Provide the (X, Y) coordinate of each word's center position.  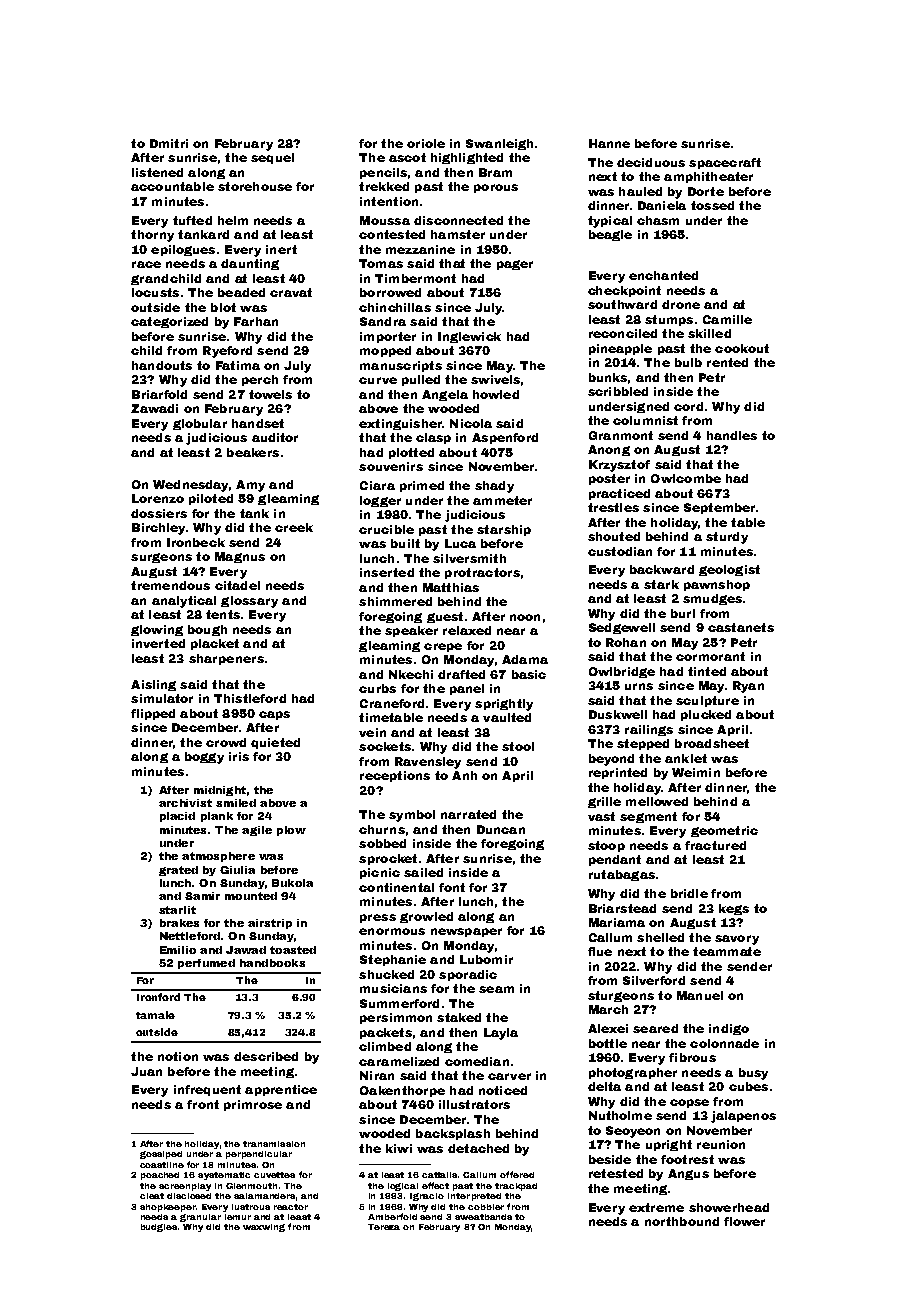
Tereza (384, 1227)
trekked (384, 186)
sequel (272, 158)
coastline (162, 1165)
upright (669, 1145)
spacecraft (725, 163)
